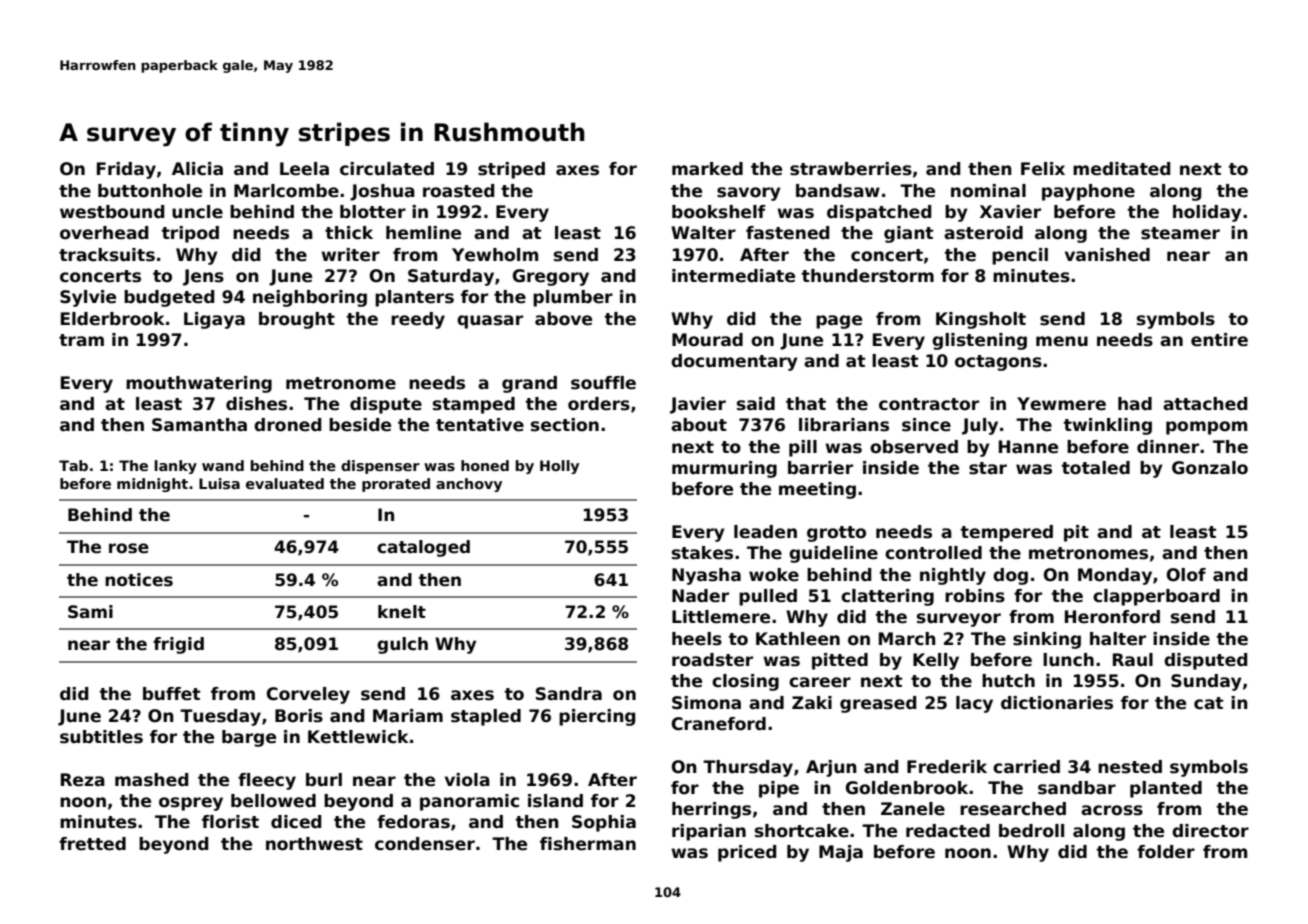  Describe the element at coordinates (841, 853) in the screenshot. I see `Maja` at that location.
